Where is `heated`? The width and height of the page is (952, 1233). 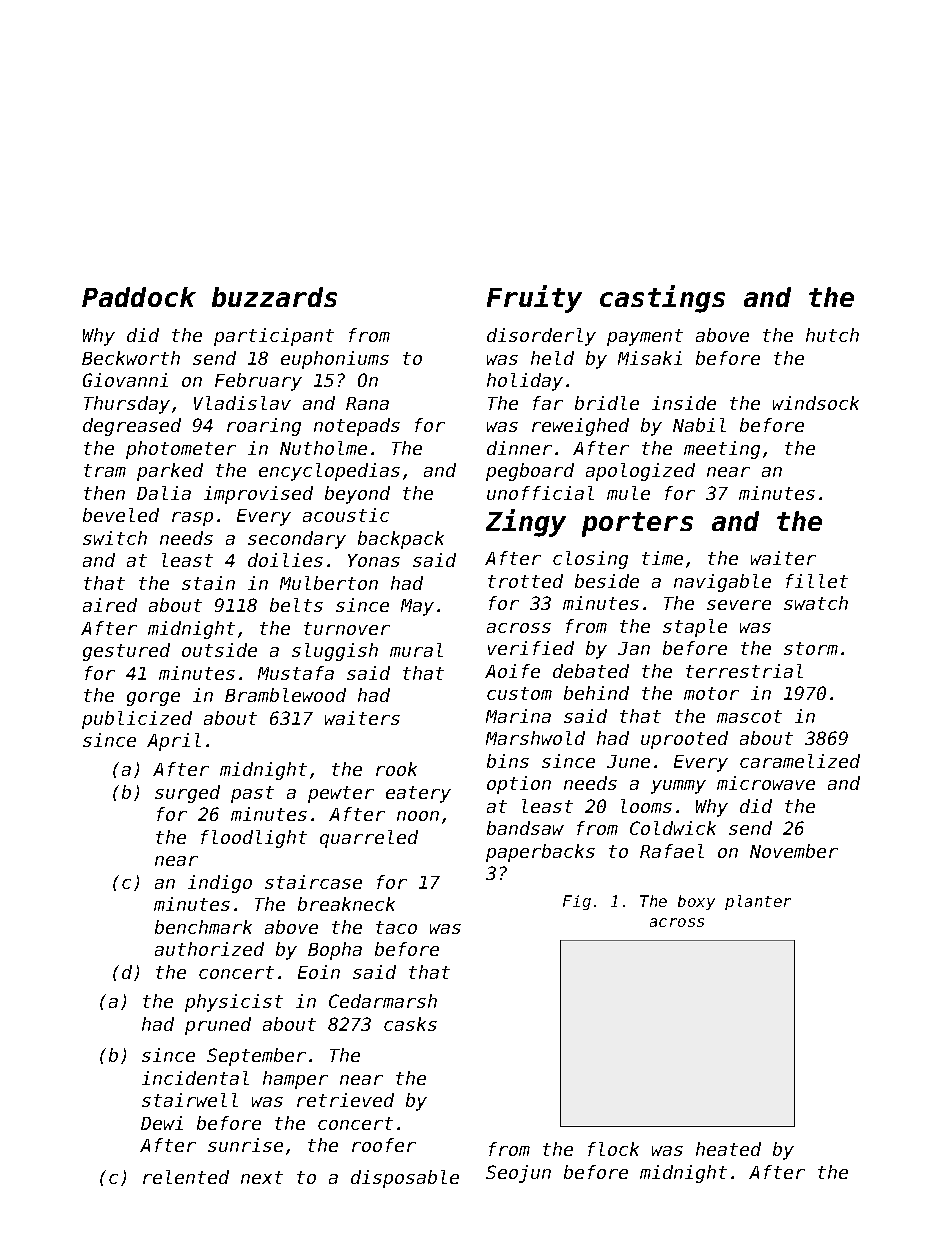 heated is located at coordinates (728, 1149).
